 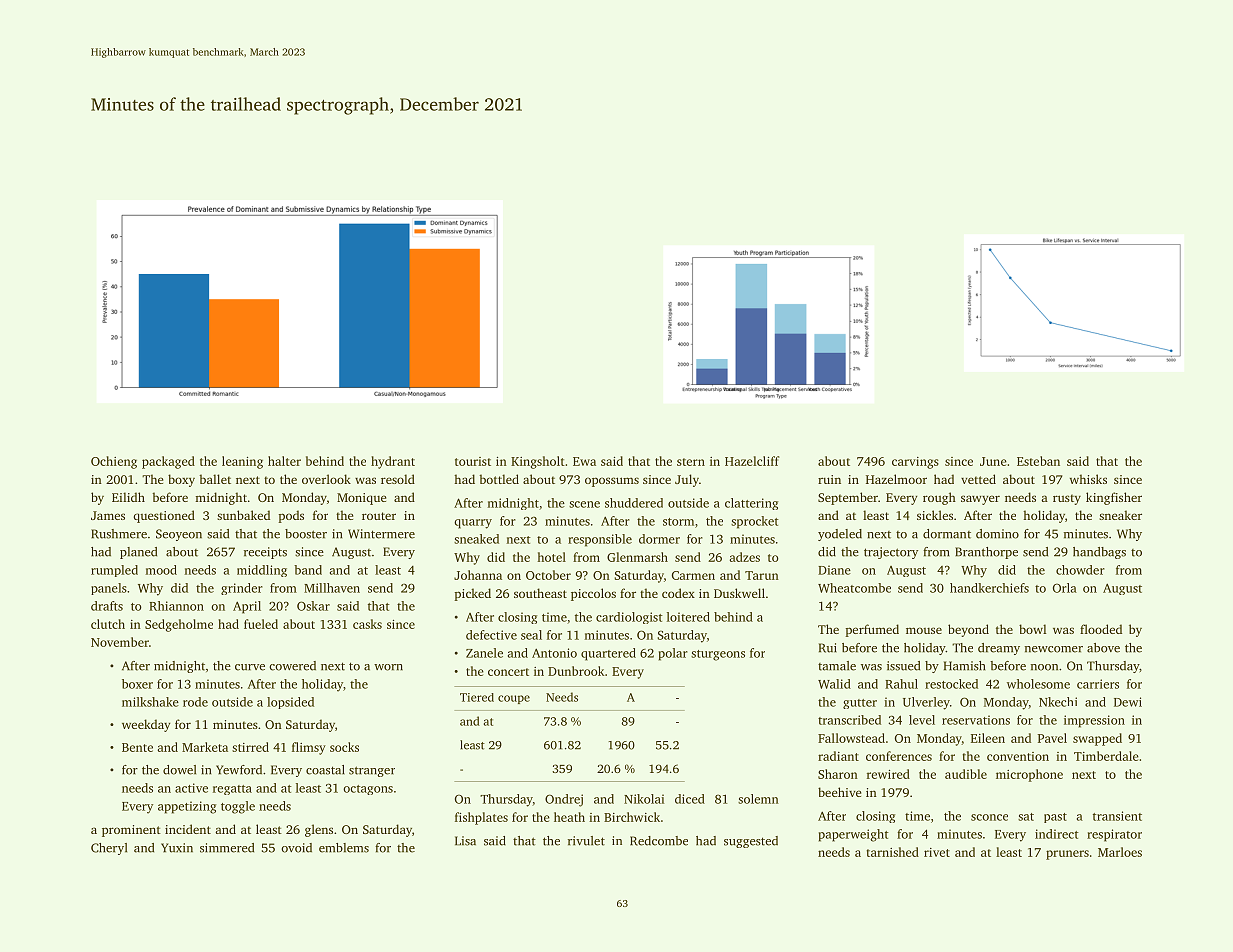 I want to click on leaning, so click(x=242, y=462).
